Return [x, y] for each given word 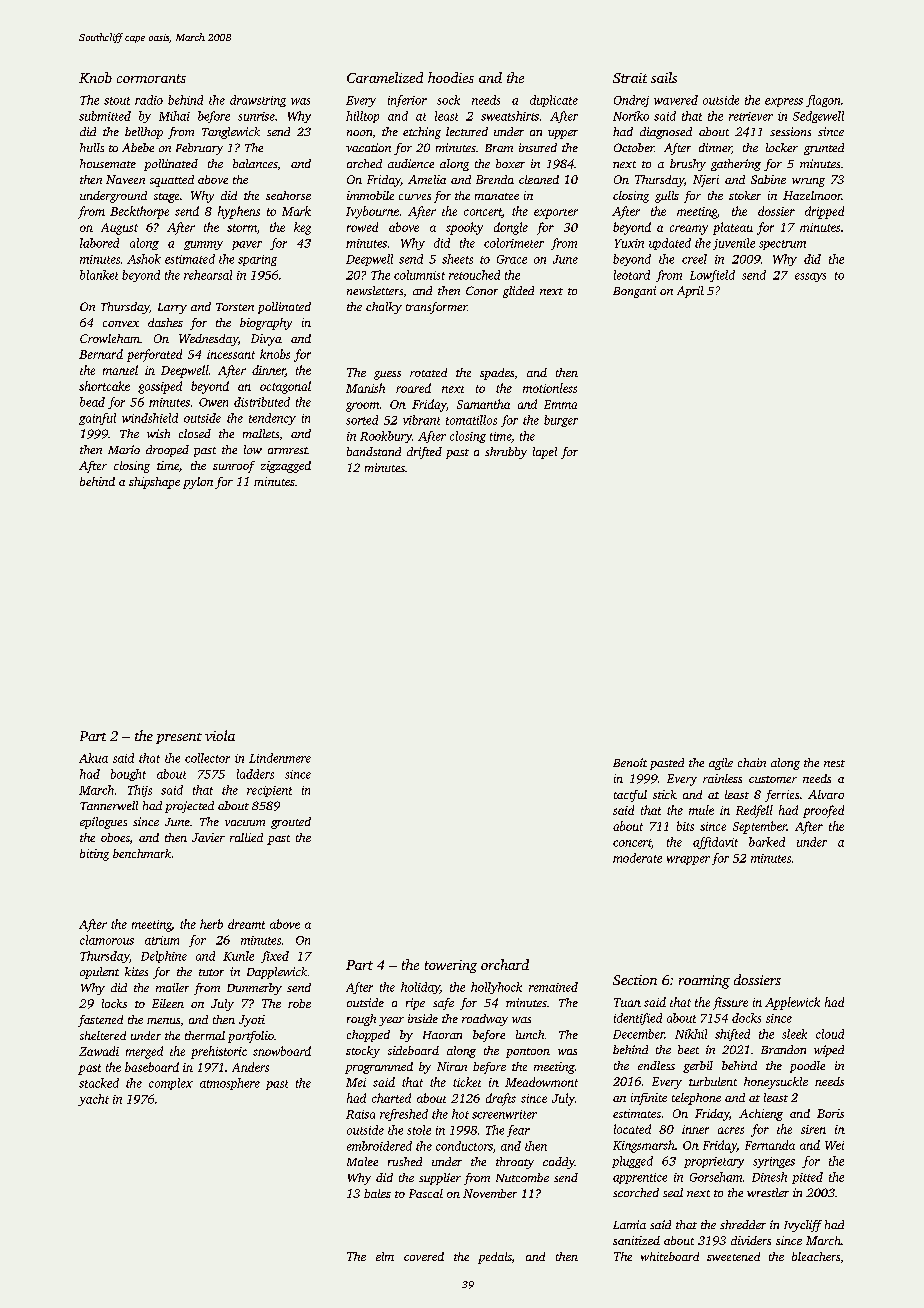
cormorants [151, 78]
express [784, 102]
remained [553, 987]
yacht [93, 1100]
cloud [830, 1034]
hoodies [451, 77]
